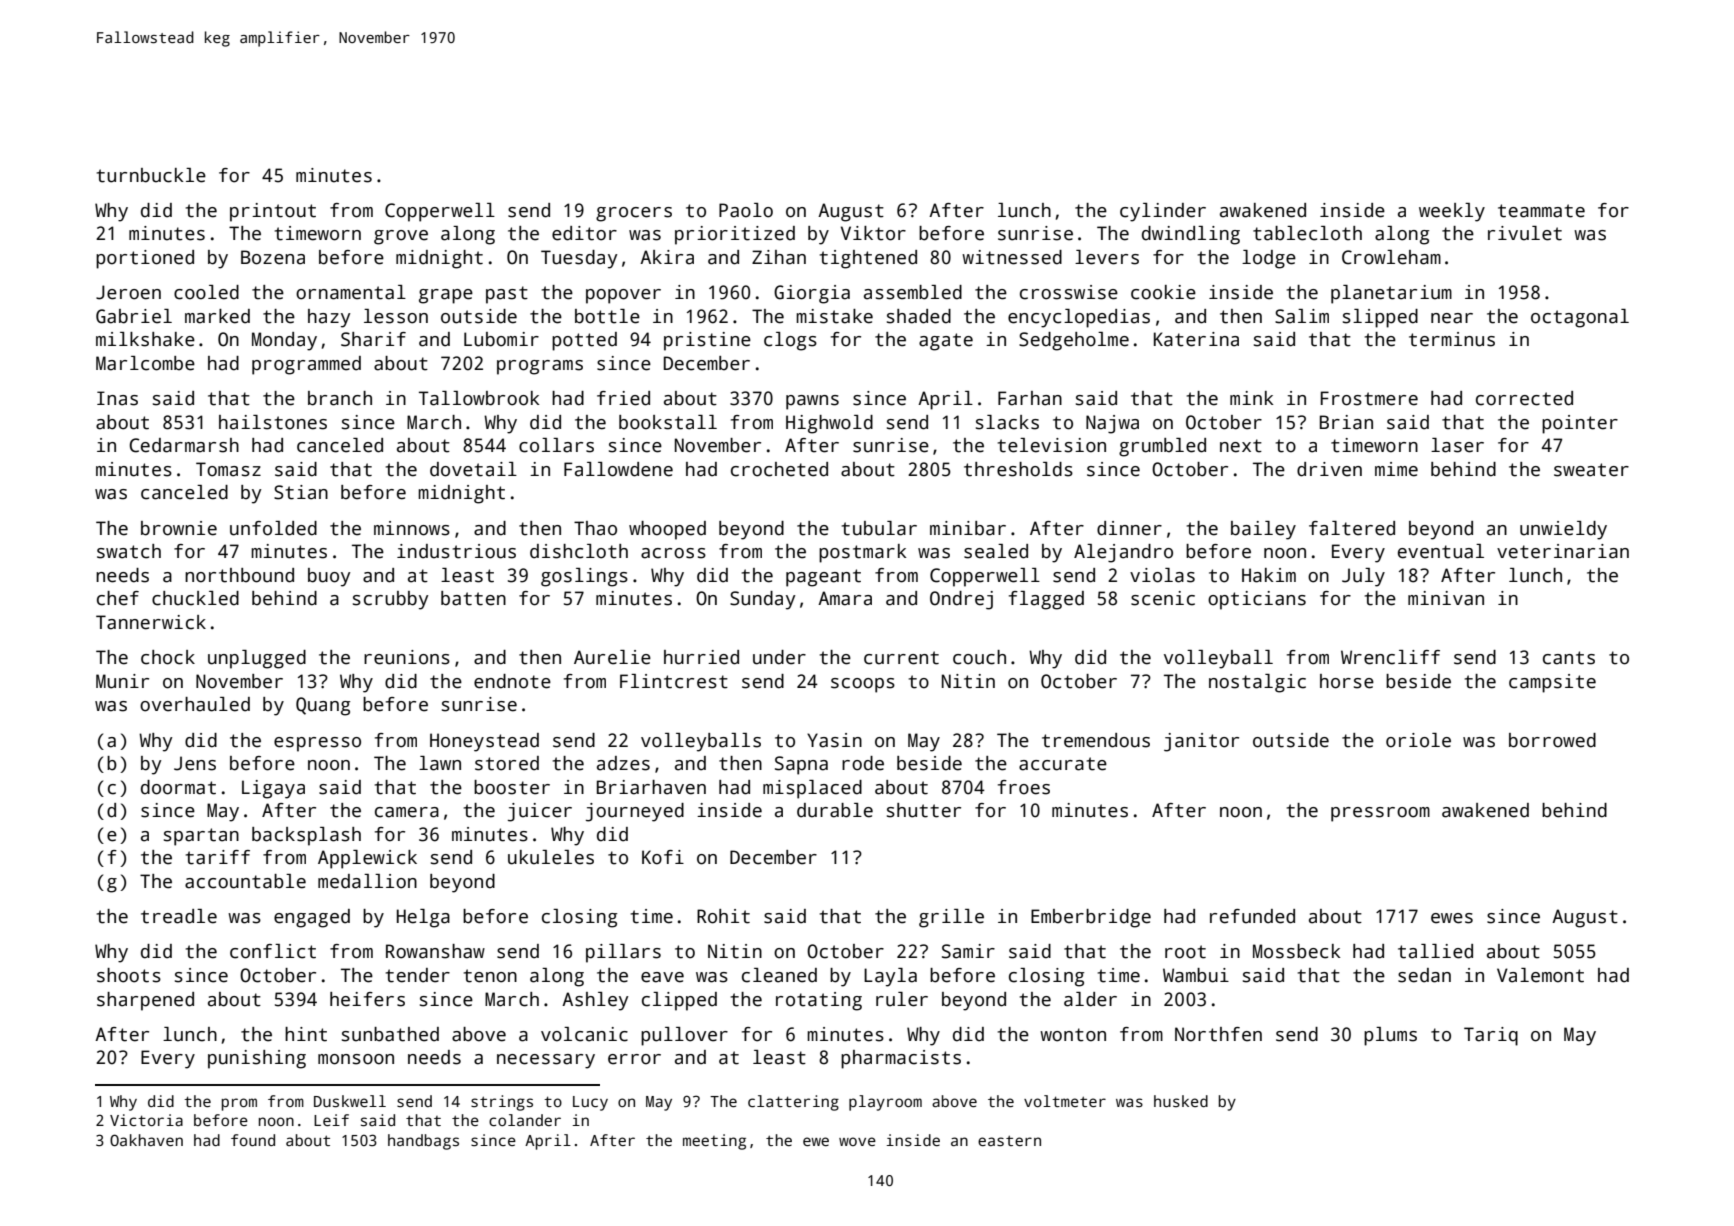 This page has width=1734, height=1226. I want to click on turnbuckle, so click(151, 175).
